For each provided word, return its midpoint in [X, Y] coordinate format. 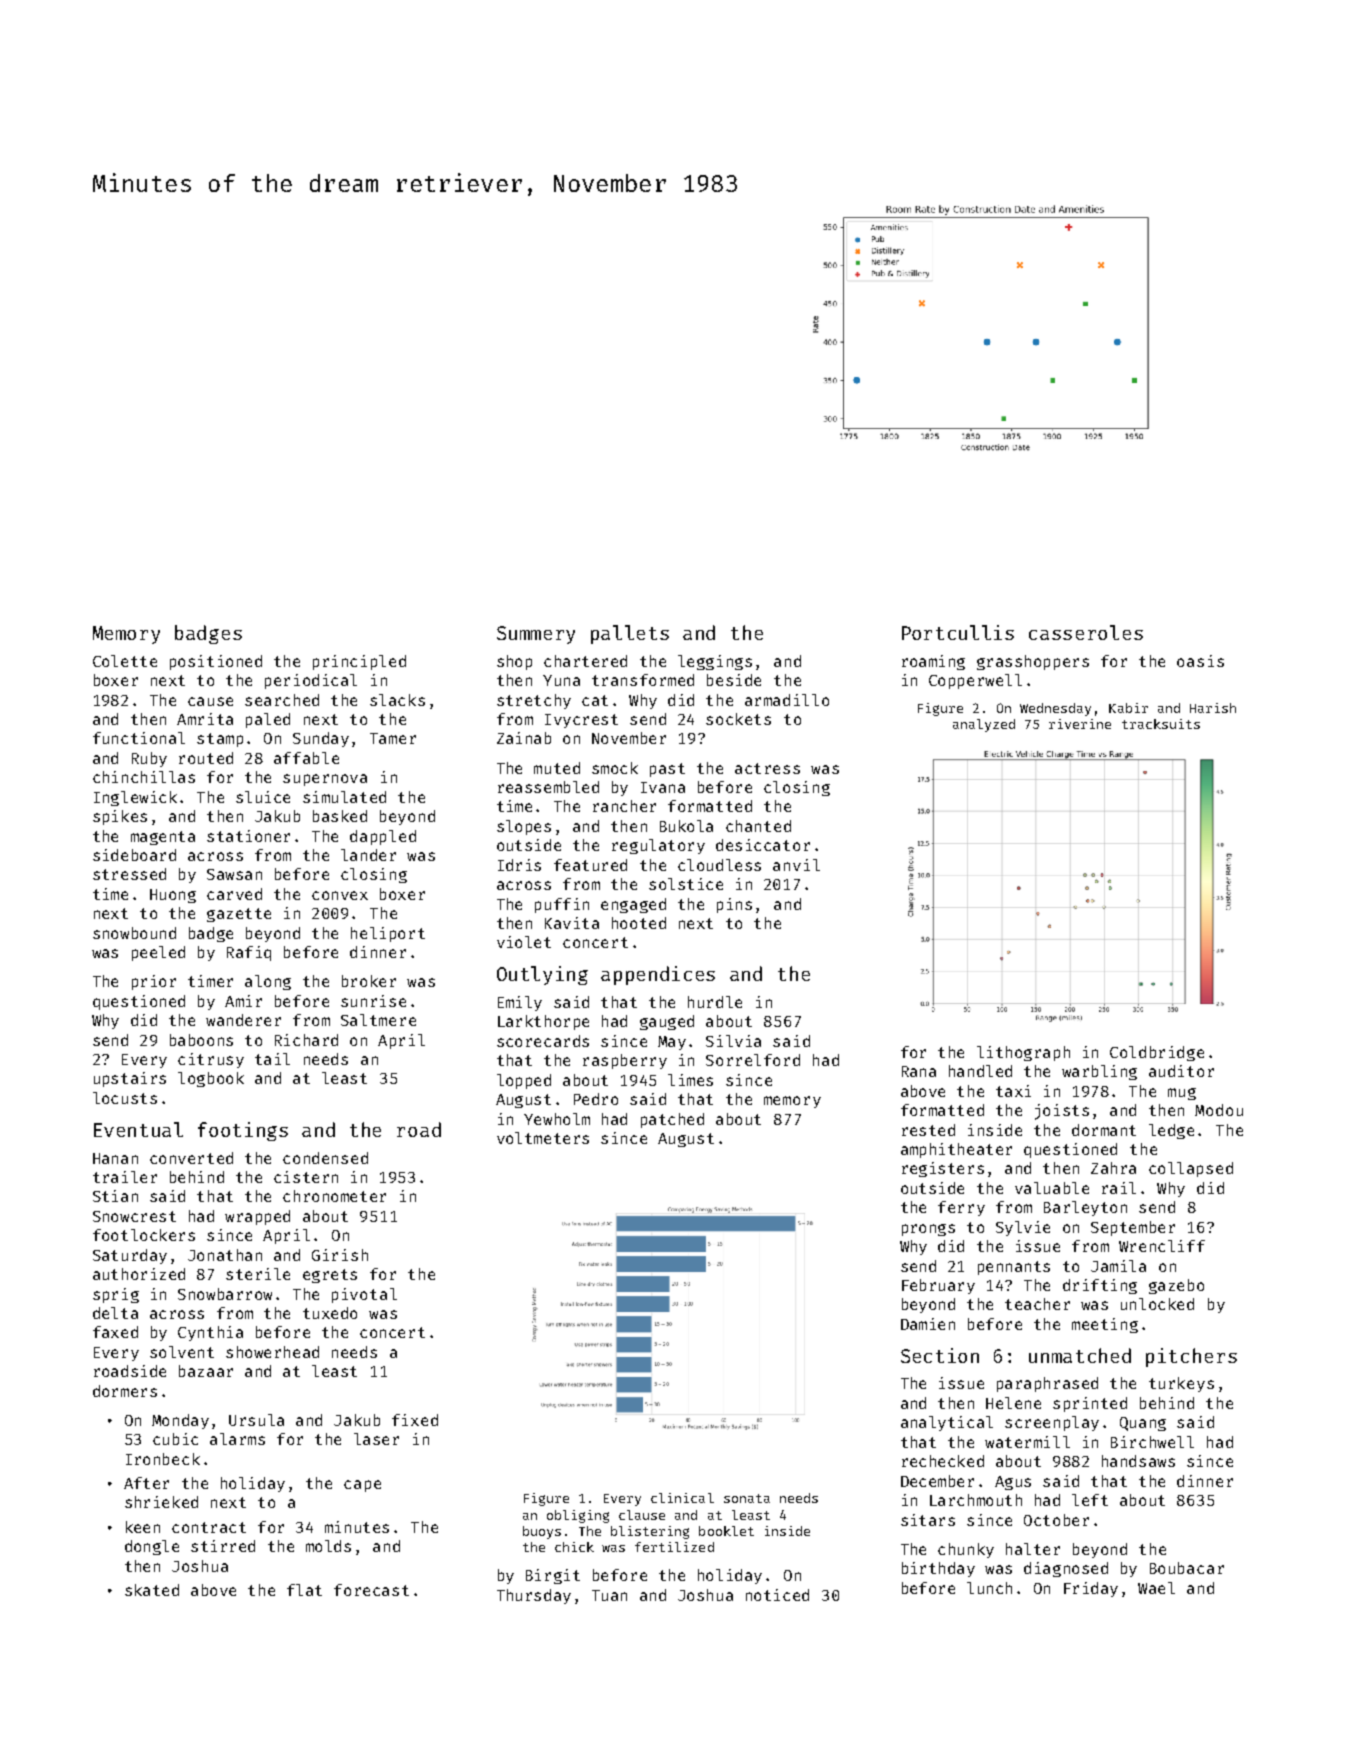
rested [928, 1130]
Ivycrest [581, 721]
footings [243, 1131]
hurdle [715, 1002]
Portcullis [958, 632]
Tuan [609, 1595]
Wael [1156, 1588]
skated [152, 1590]
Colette [125, 661]
